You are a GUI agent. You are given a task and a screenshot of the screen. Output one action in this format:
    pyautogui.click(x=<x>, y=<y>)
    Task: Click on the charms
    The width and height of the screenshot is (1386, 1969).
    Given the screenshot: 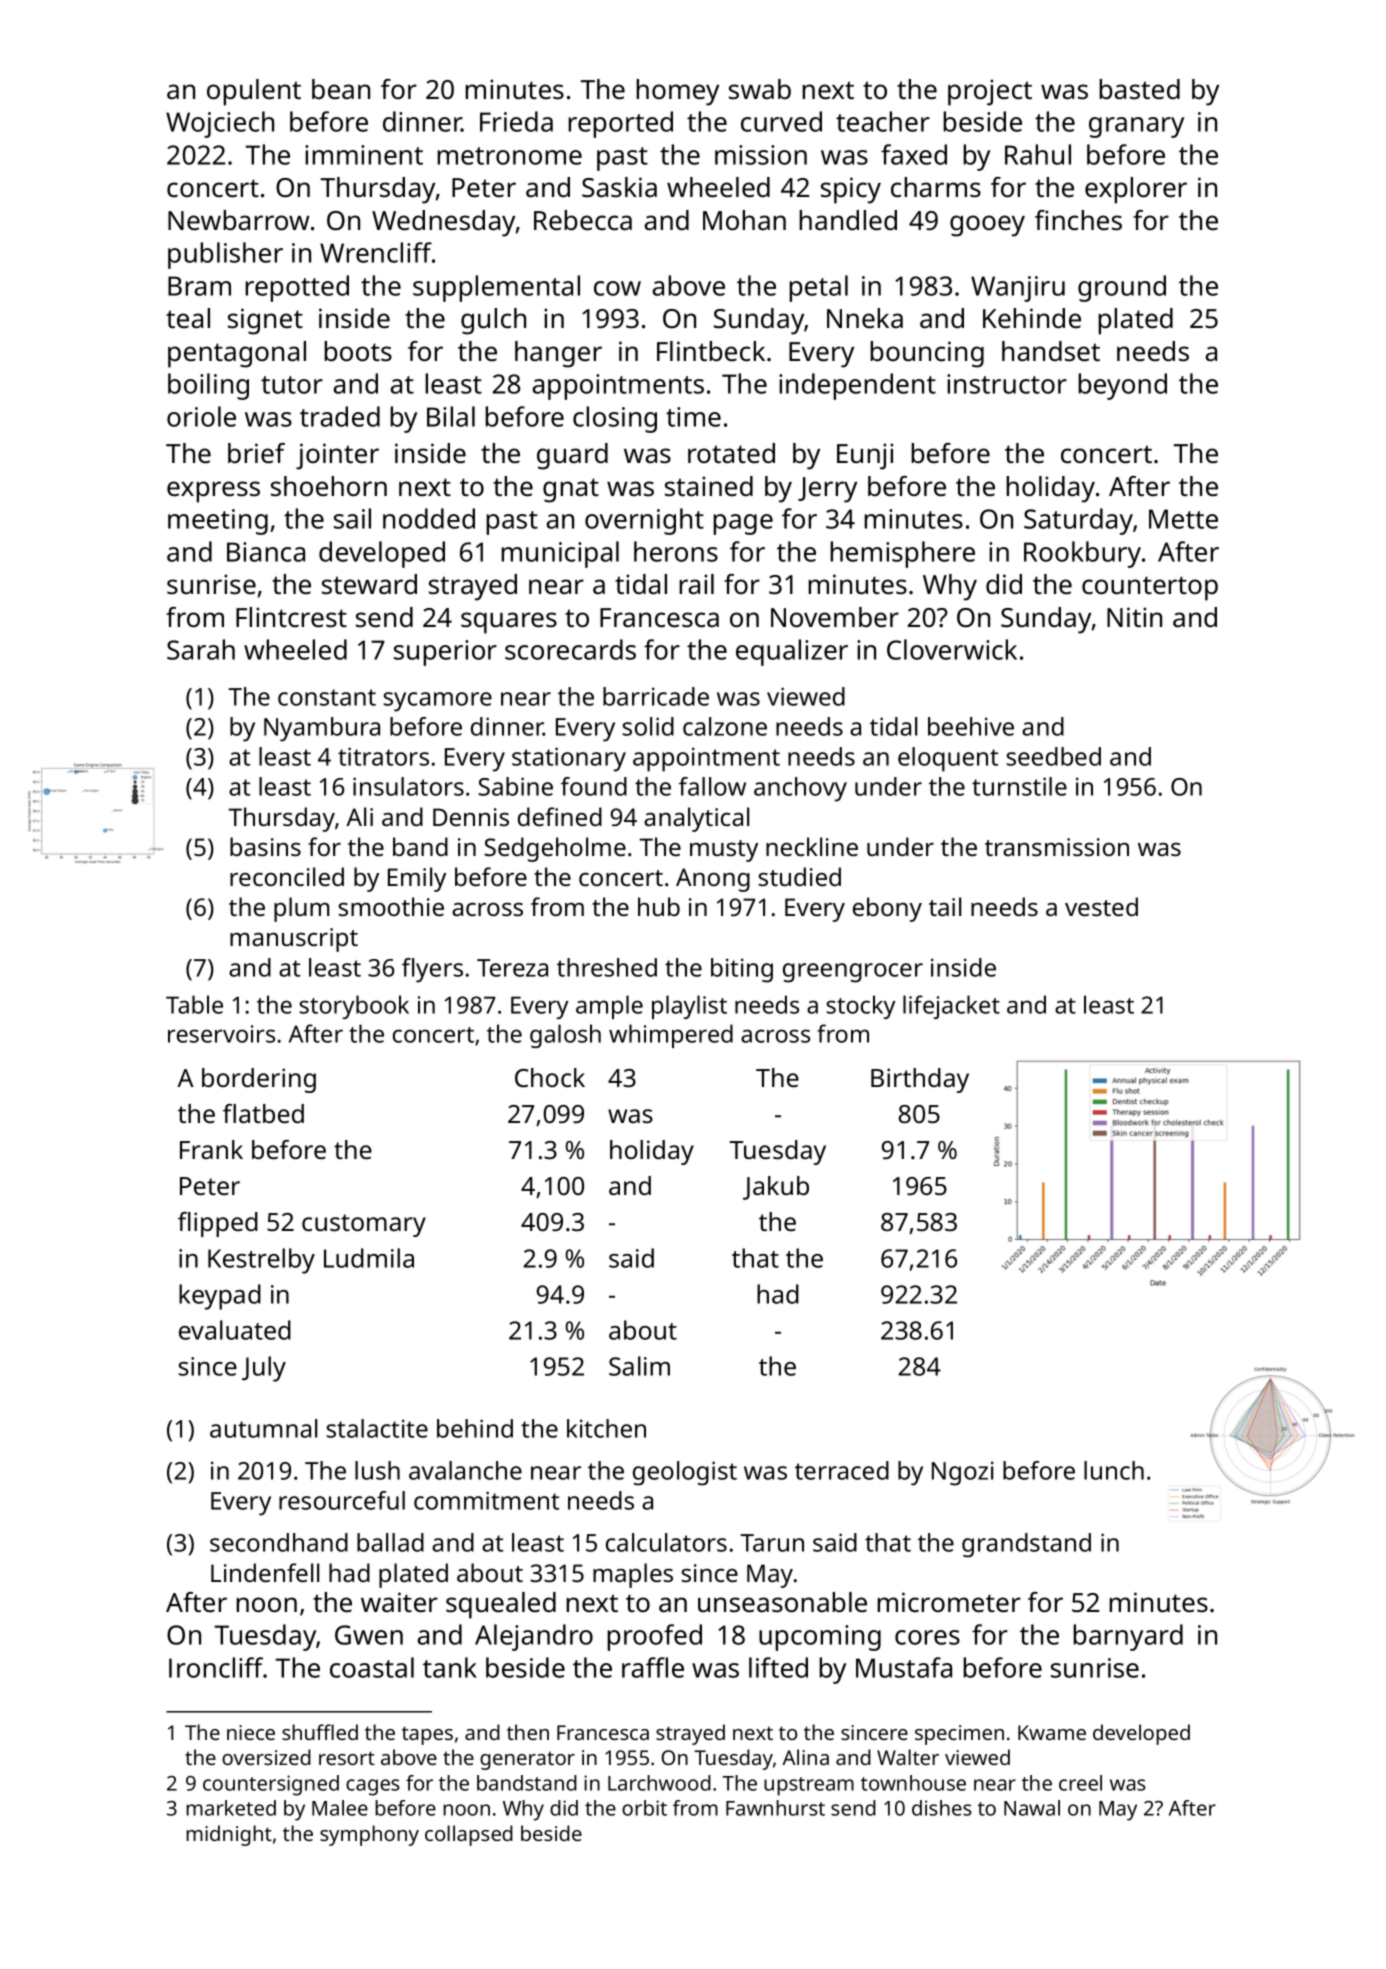 What is the action you would take?
    pyautogui.click(x=936, y=187)
